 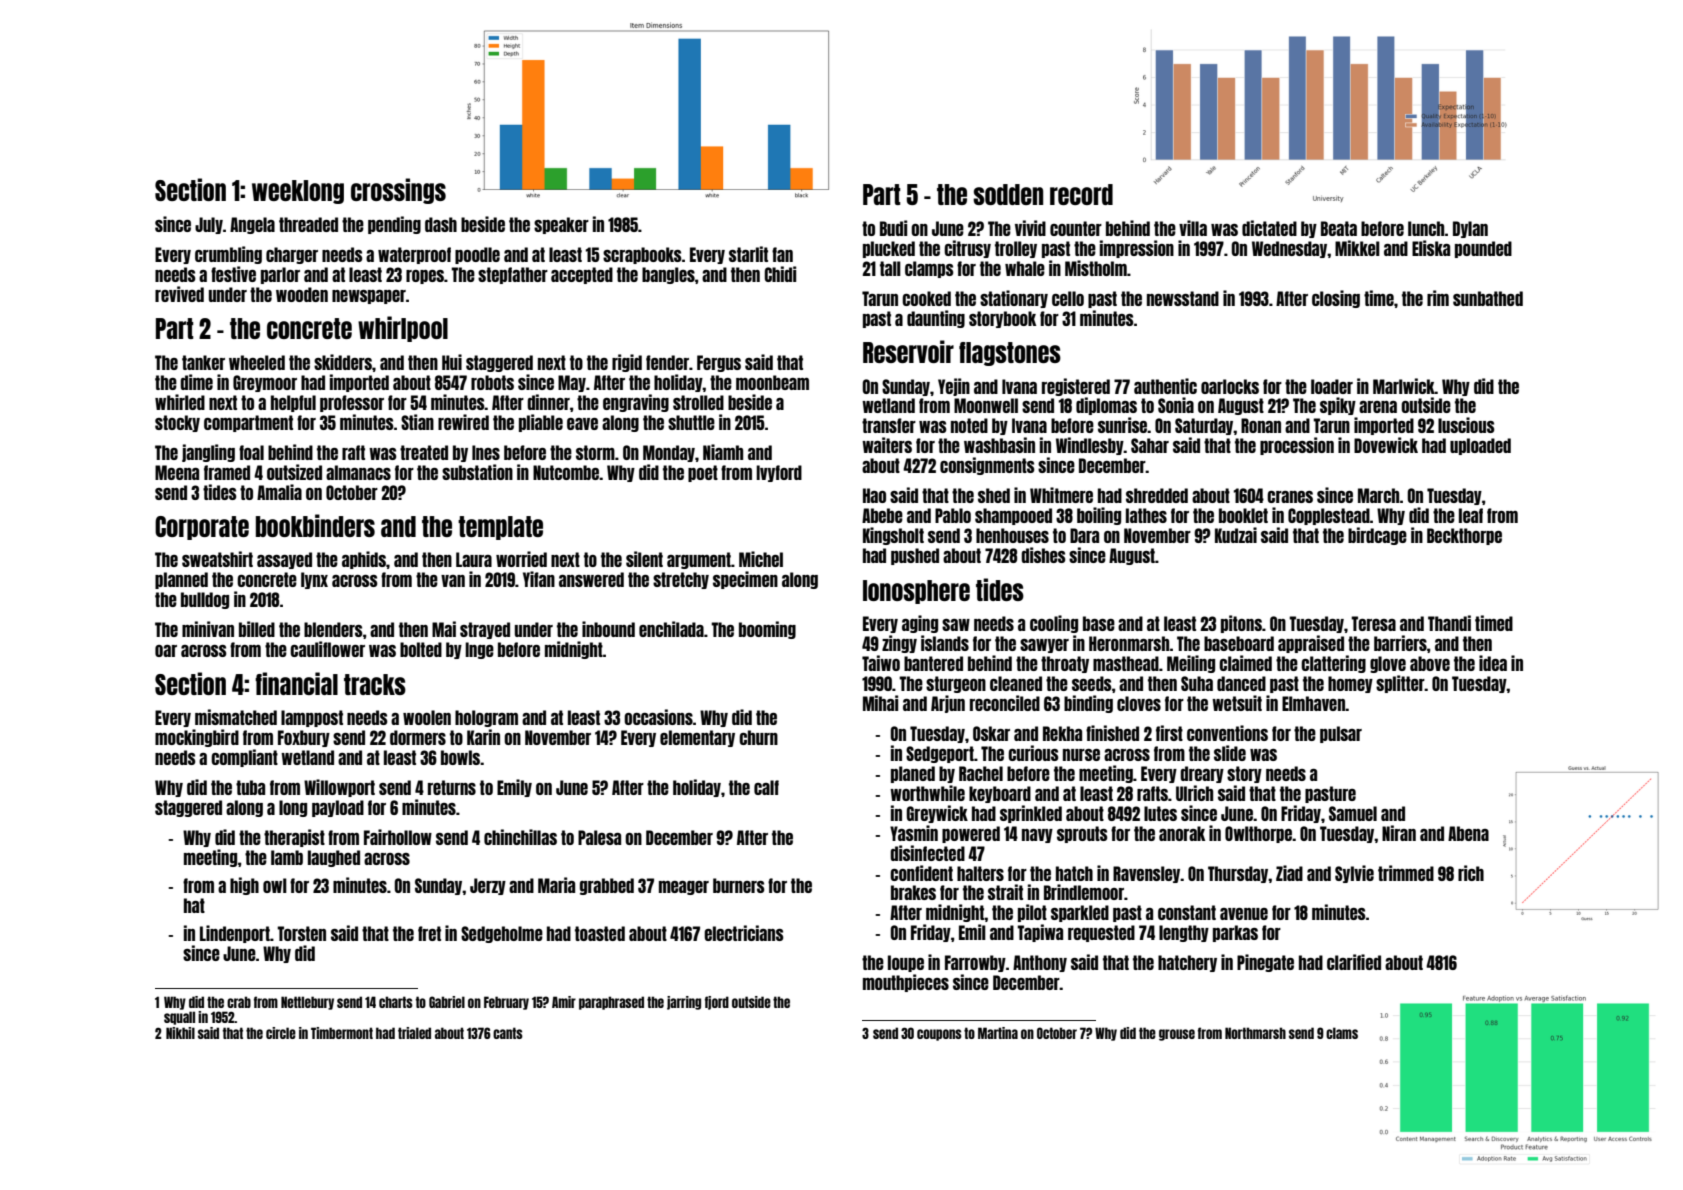 What do you see at coordinates (352, 403) in the image?
I see `professor` at bounding box center [352, 403].
